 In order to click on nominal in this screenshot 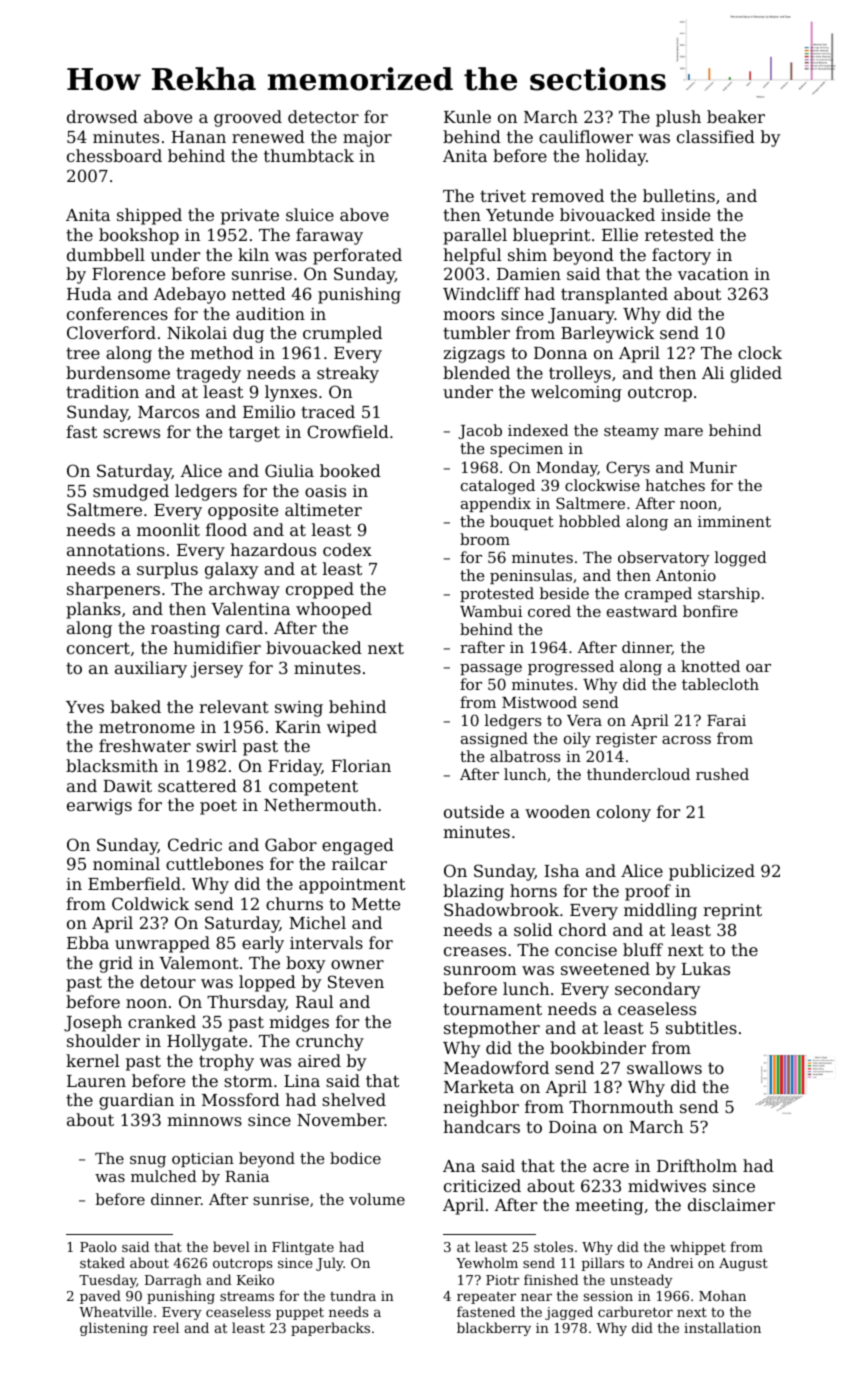, I will do `click(126, 863)`.
